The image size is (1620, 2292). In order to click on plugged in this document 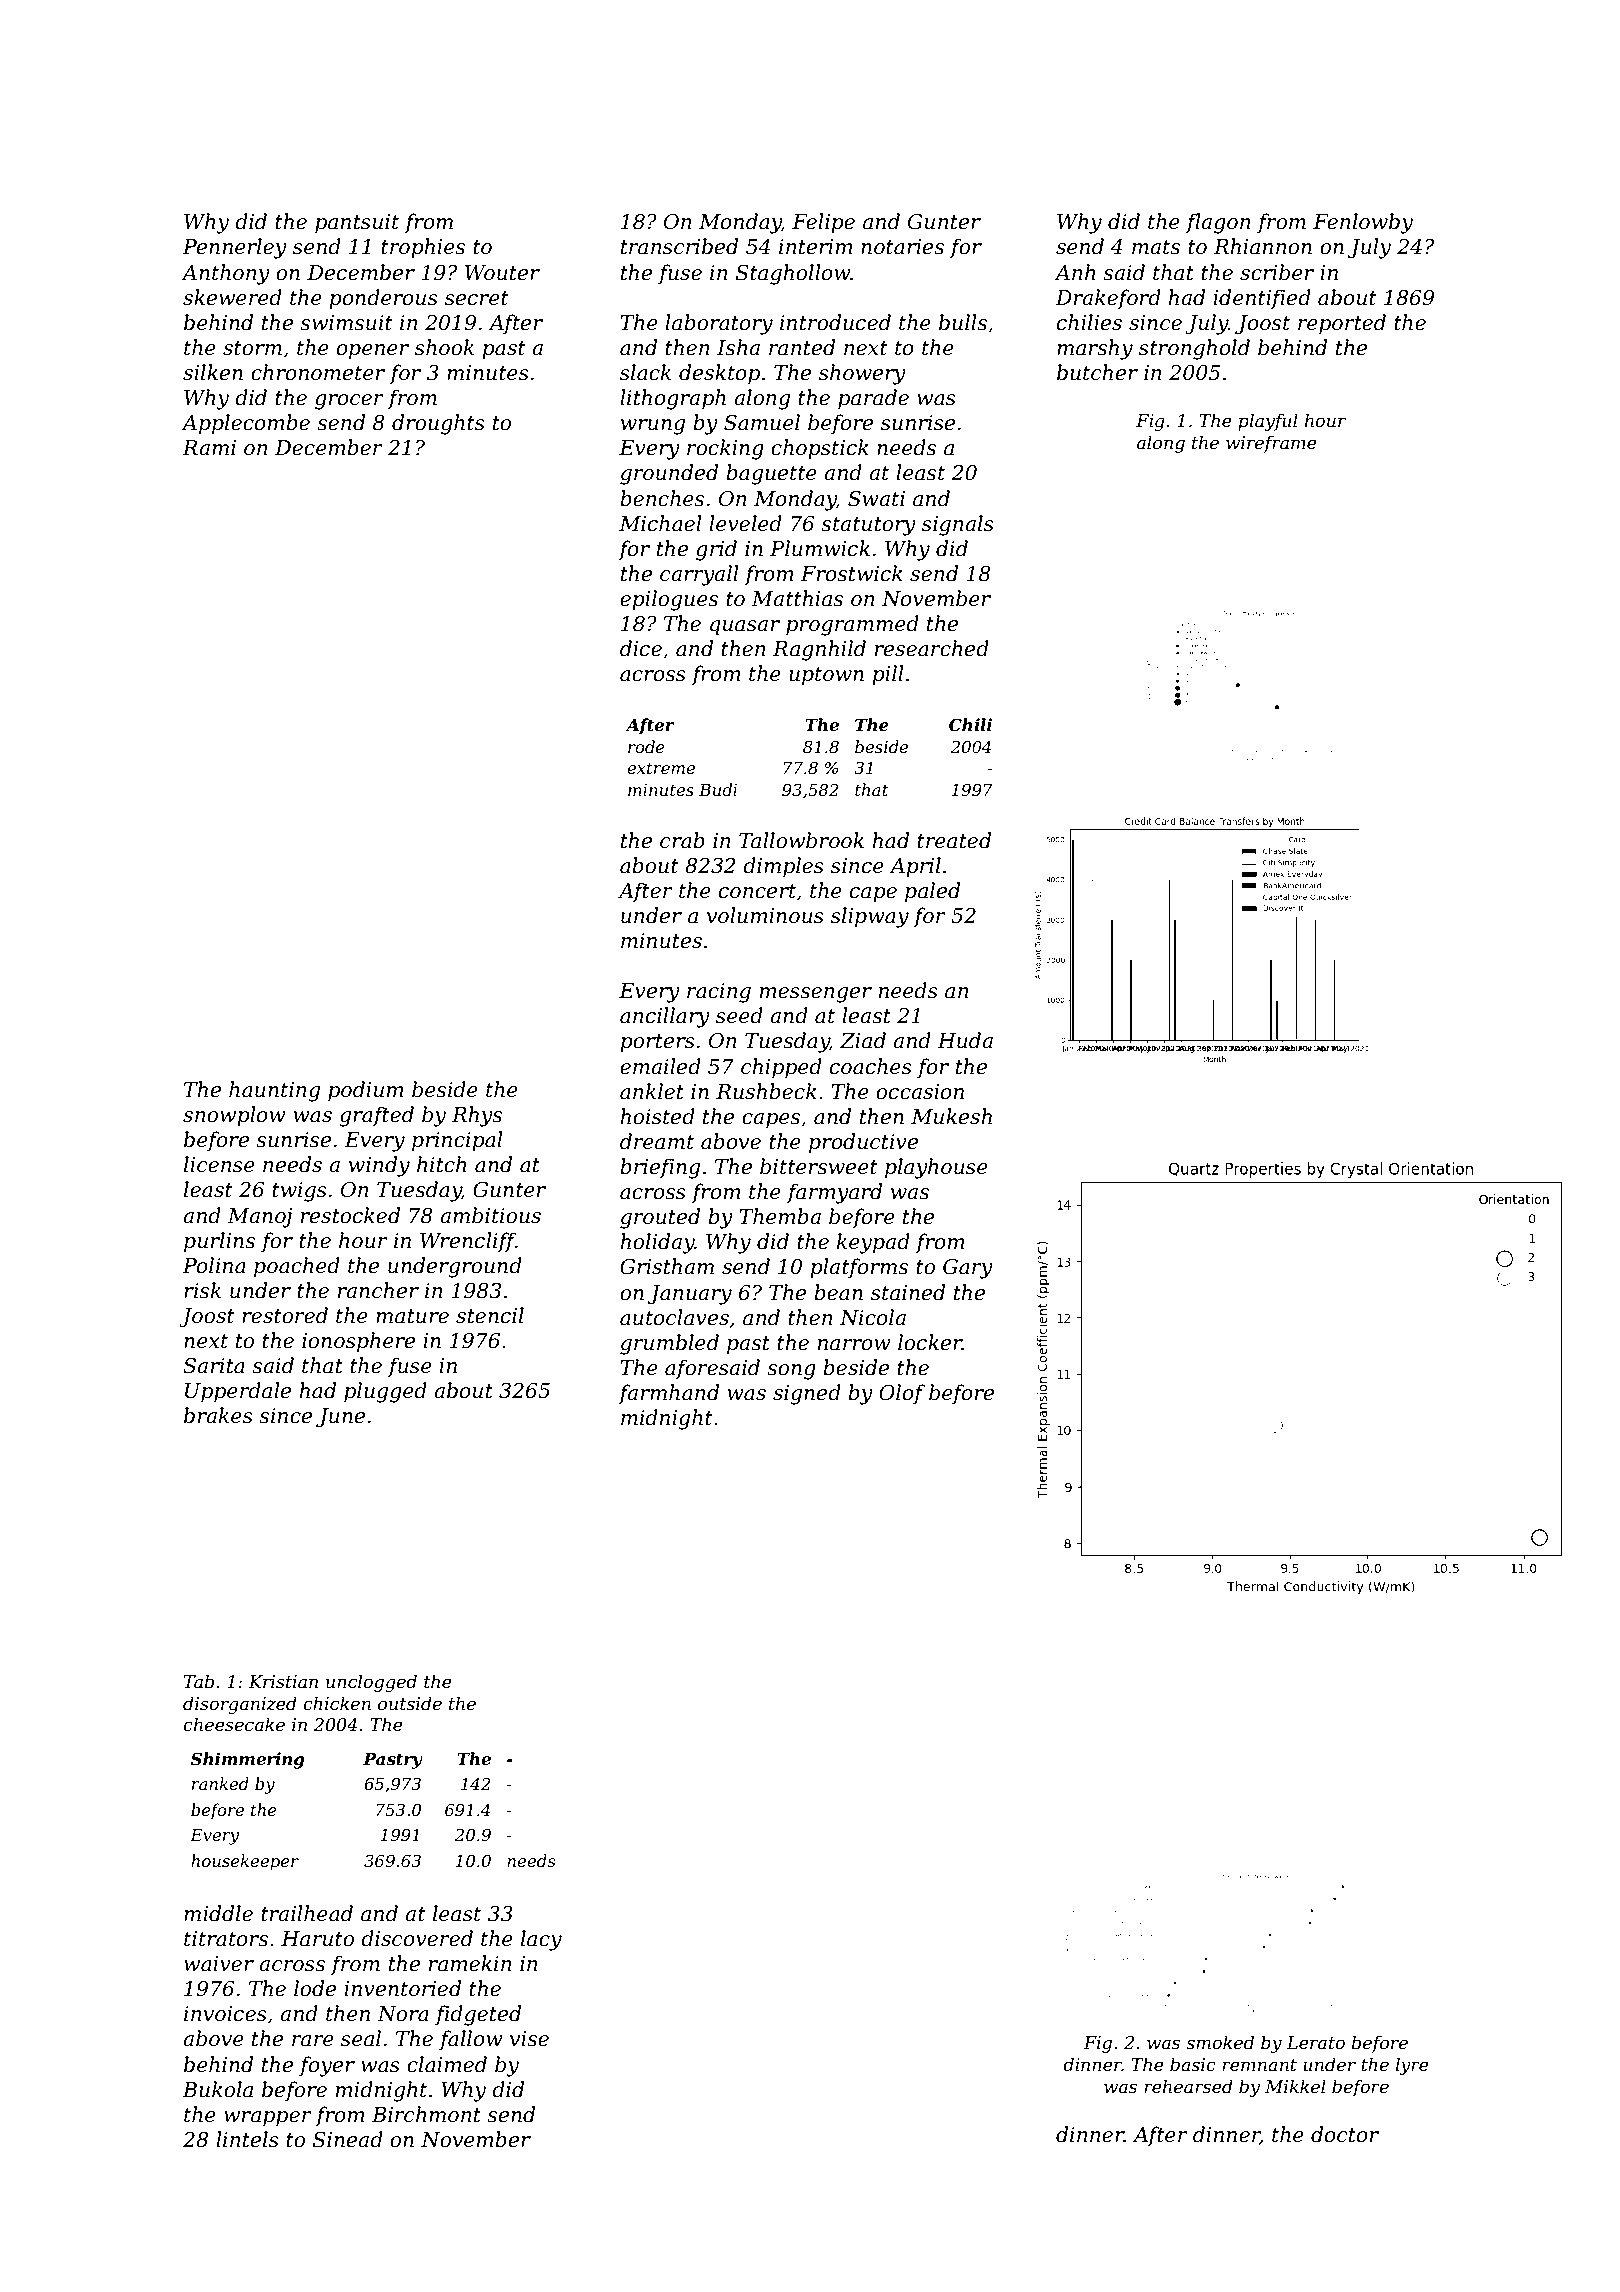, I will do `click(385, 1392)`.
